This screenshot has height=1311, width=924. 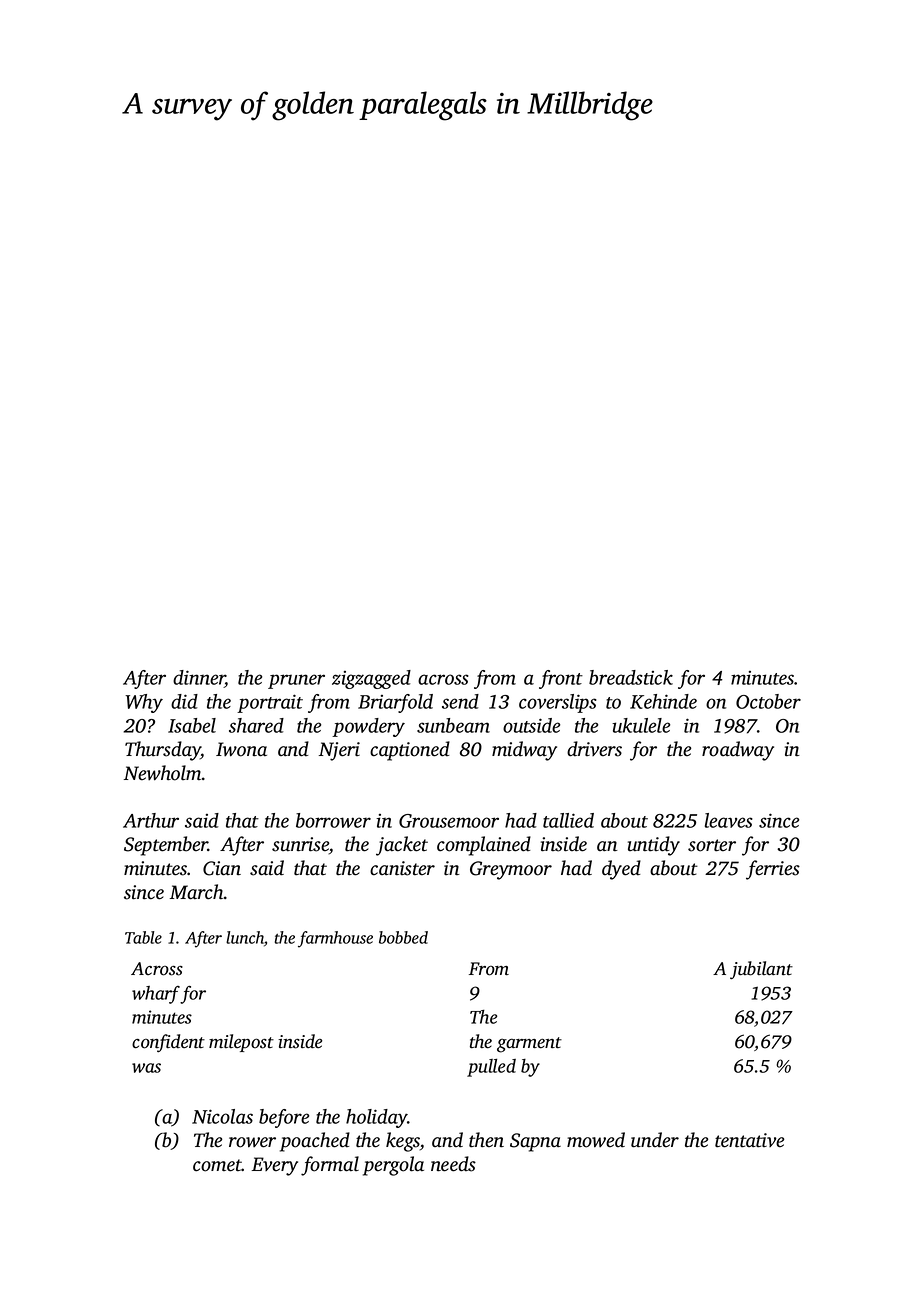 I want to click on breadstick, so click(x=631, y=677).
